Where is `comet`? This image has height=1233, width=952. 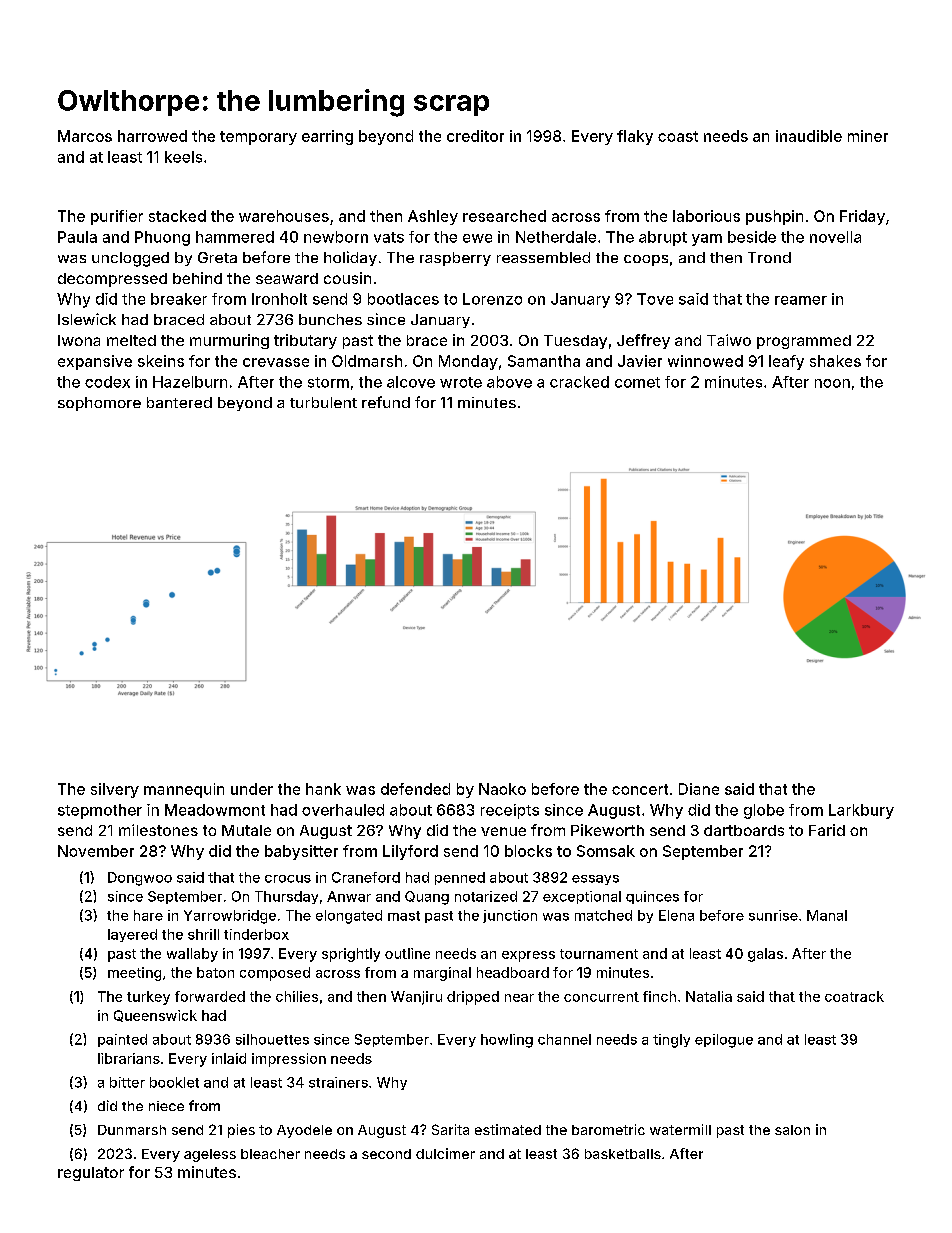
comet is located at coordinates (637, 382).
